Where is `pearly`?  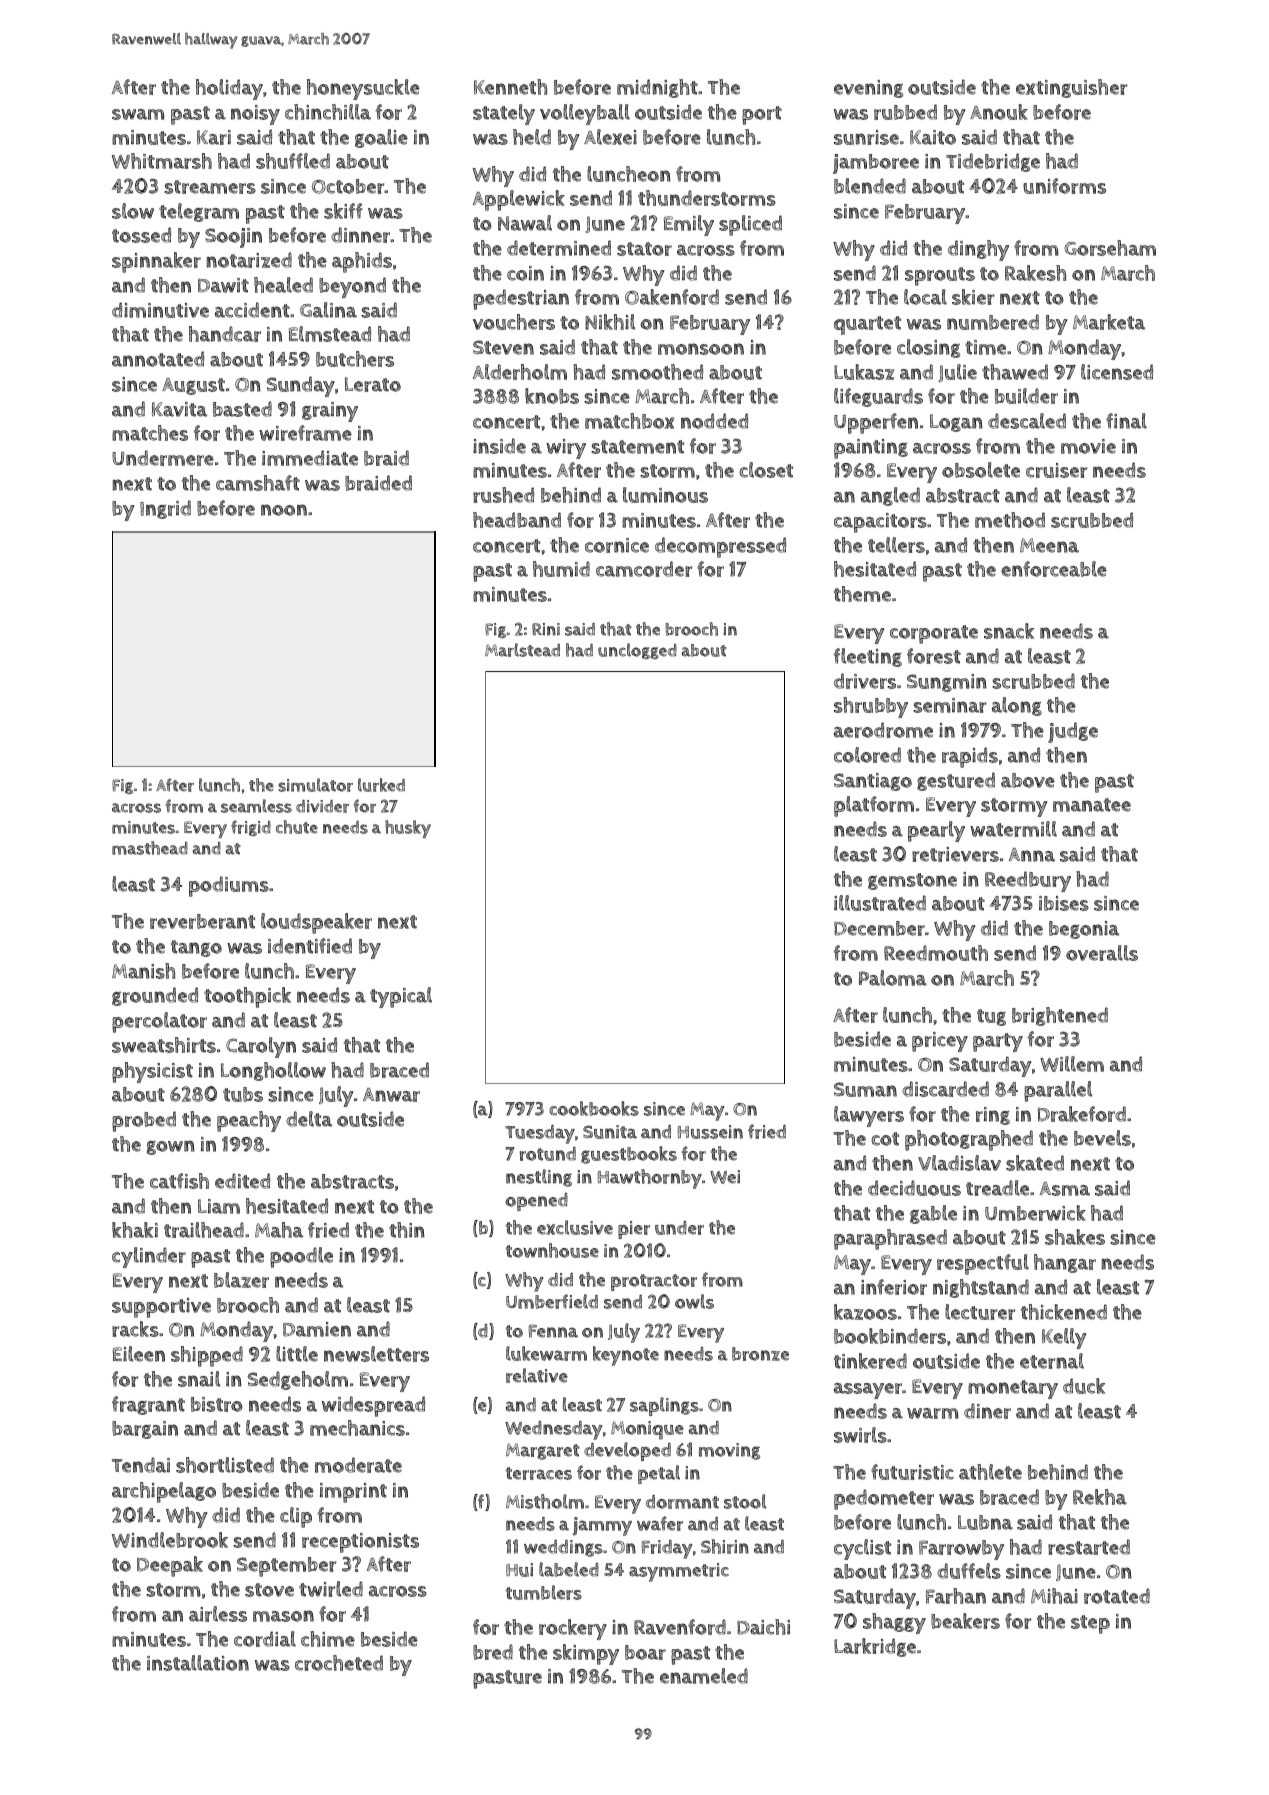
pearly is located at coordinates (936, 831).
